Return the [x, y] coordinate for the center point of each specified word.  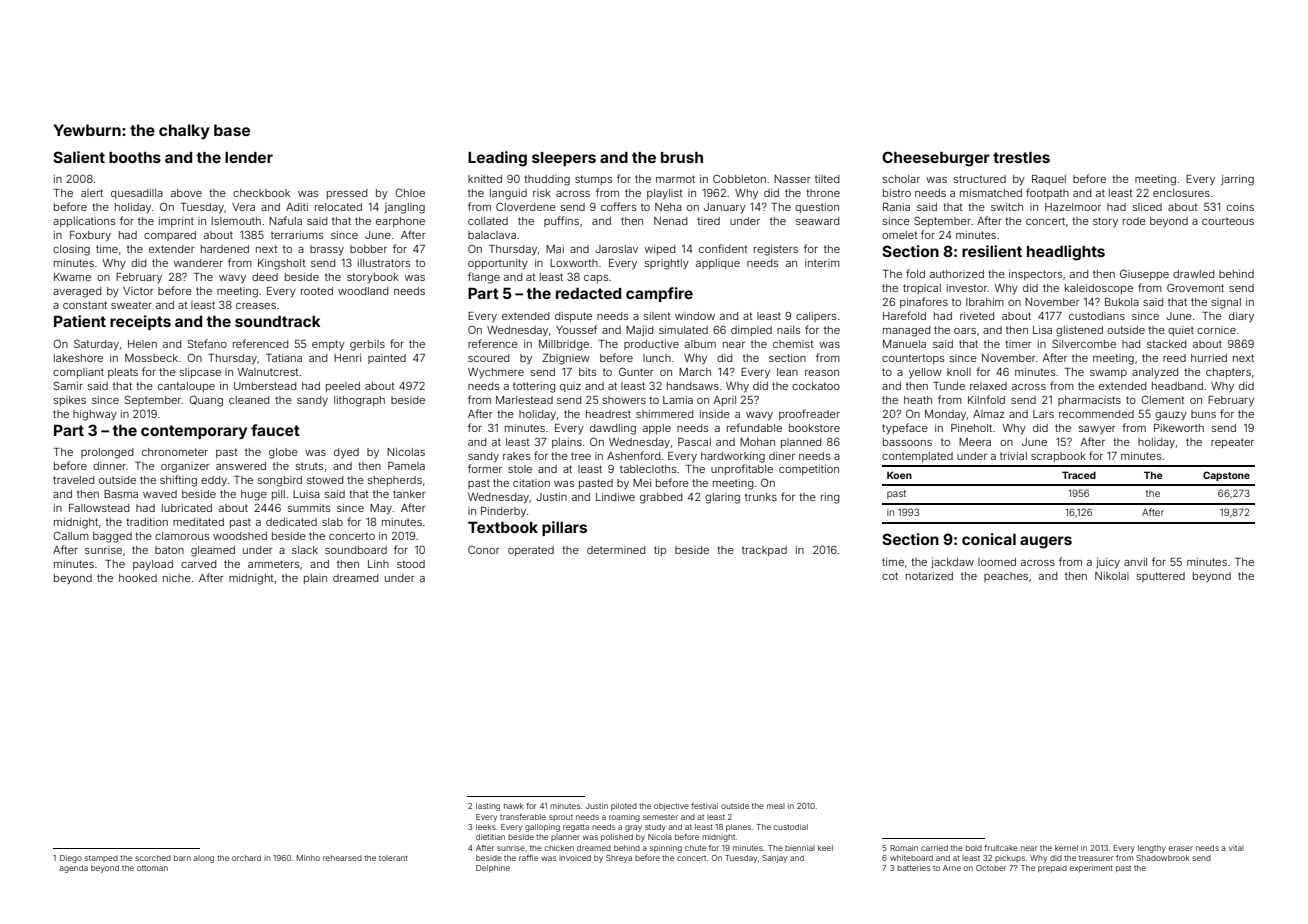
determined [616, 550]
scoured [489, 358]
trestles [1021, 157]
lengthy [1152, 849]
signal [1226, 303]
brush [682, 157]
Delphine [493, 869]
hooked [138, 578]
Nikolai [1112, 576]
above [186, 193]
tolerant [393, 858]
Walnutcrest [268, 372]
